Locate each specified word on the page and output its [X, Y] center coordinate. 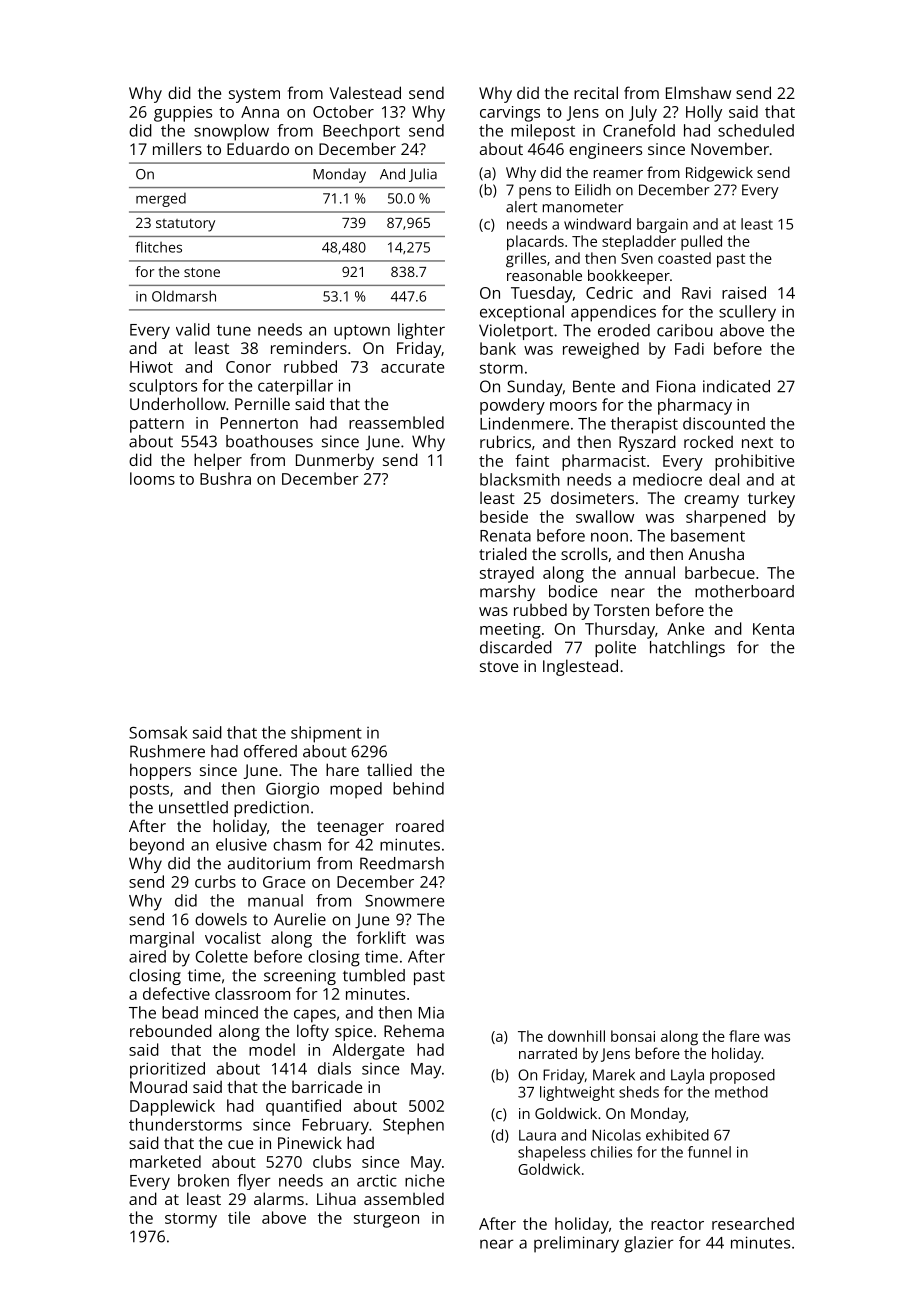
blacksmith [520, 479]
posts [149, 791]
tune [234, 330]
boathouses [269, 441]
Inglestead [580, 667]
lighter [421, 331]
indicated [736, 386]
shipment [326, 734]
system [254, 95]
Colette [222, 956]
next [757, 442]
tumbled [374, 975]
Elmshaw [698, 92]
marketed [165, 1161]
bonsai [633, 1036]
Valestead [365, 92]
